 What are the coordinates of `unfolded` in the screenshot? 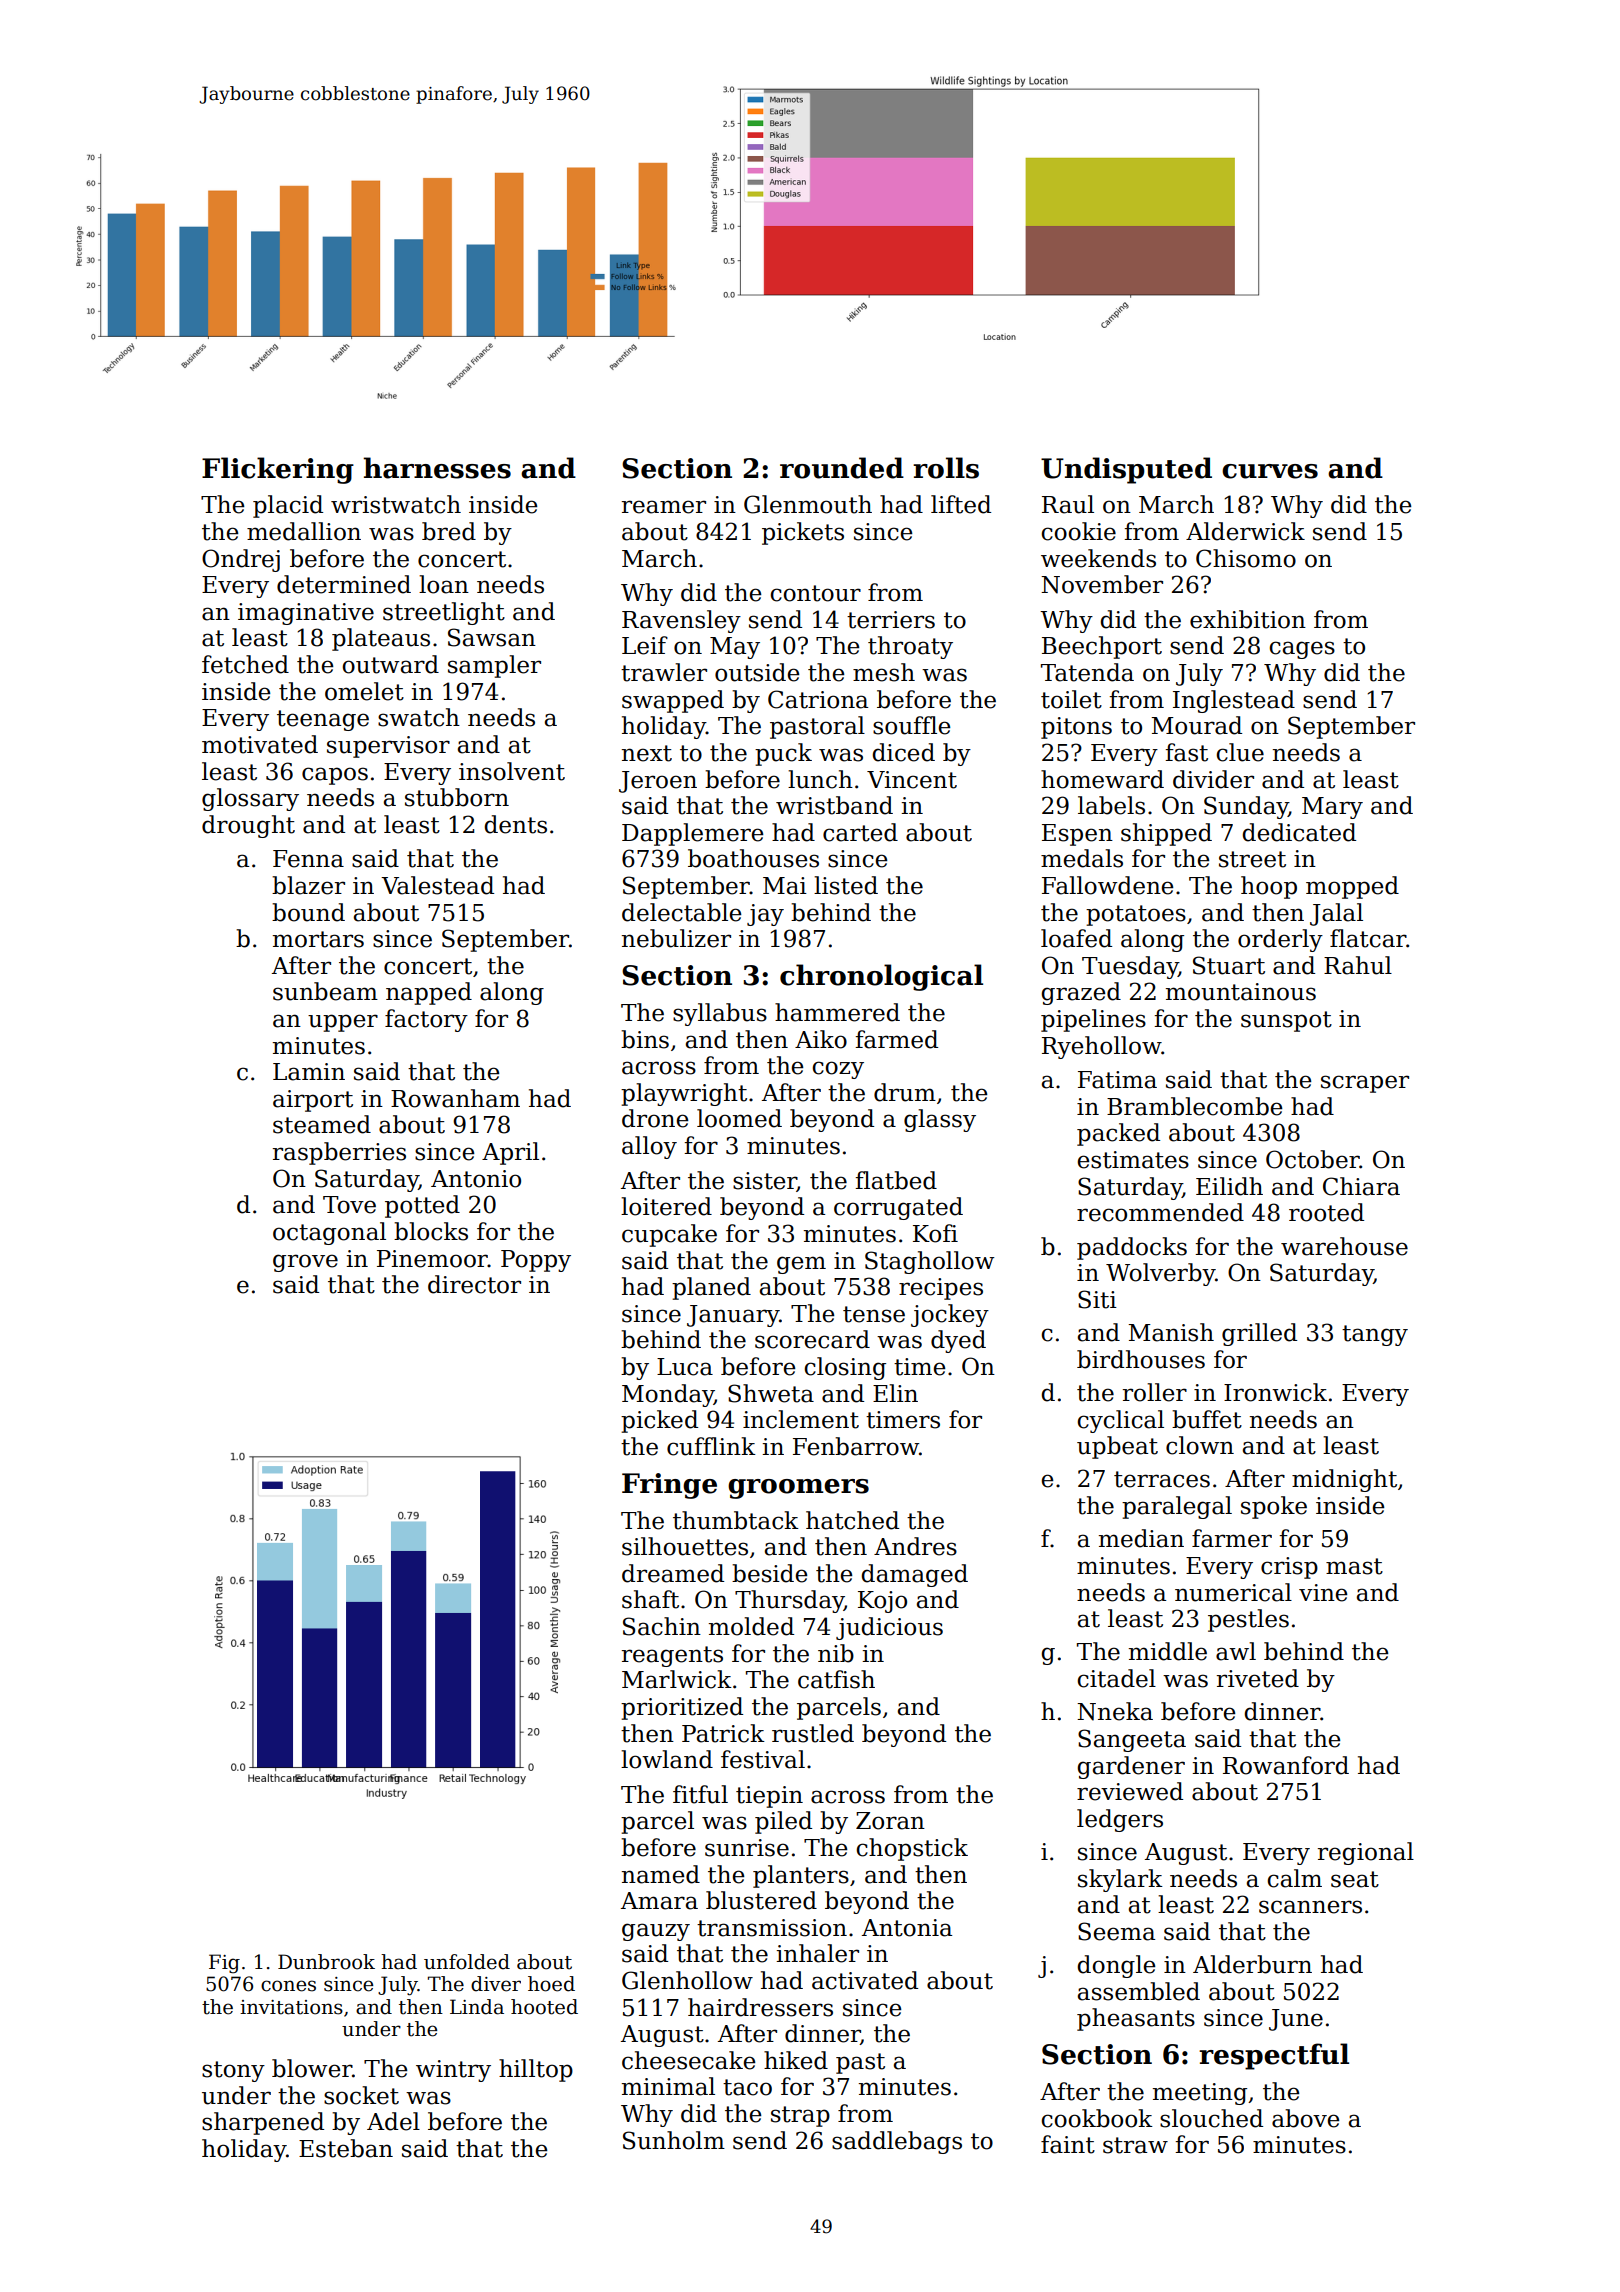 It's located at (467, 1962).
